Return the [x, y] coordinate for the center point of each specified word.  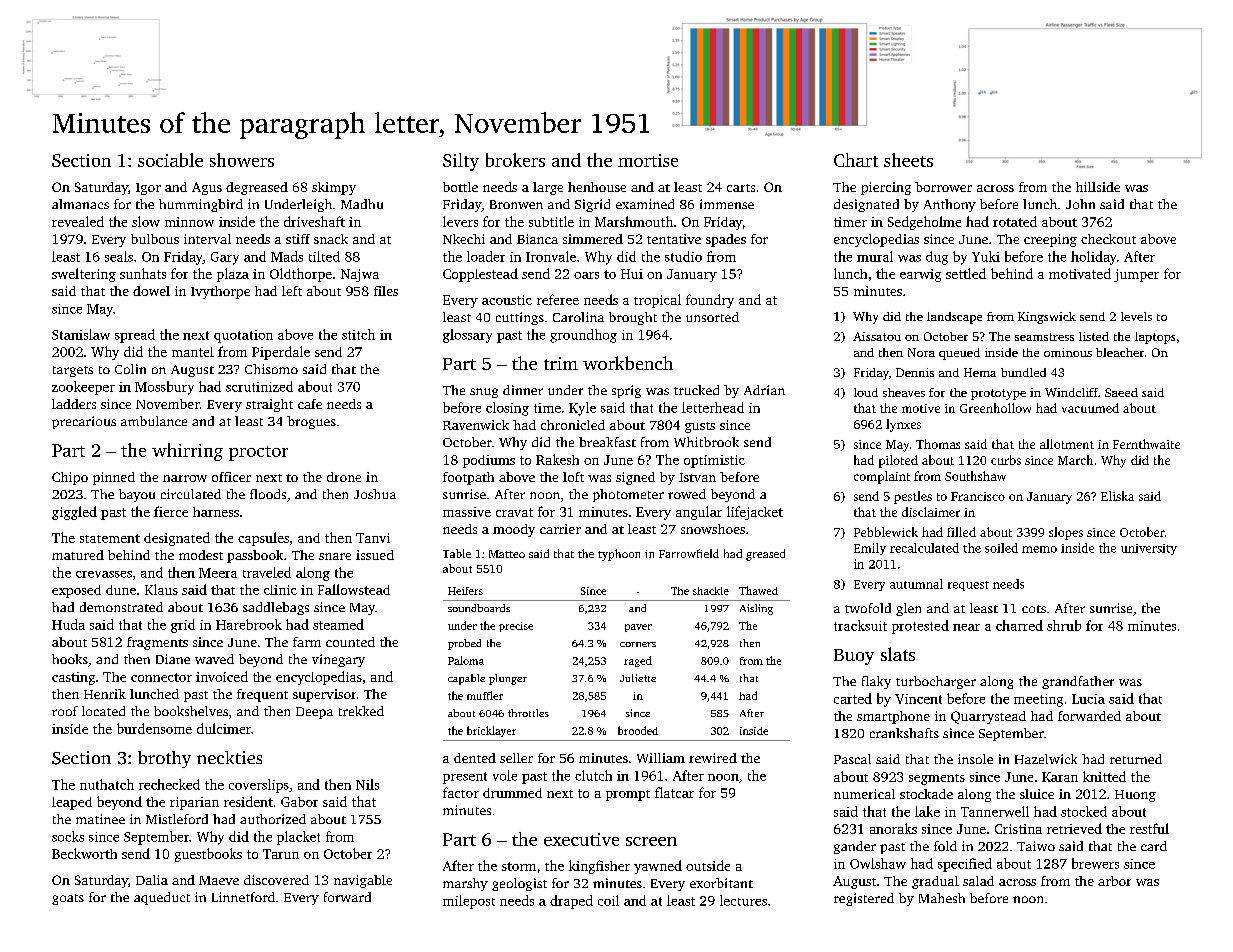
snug [484, 393]
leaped [72, 803]
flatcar [674, 792]
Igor [148, 189]
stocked [1084, 811]
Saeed [1121, 392]
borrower [943, 187]
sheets [908, 160]
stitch [358, 334]
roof [65, 711]
